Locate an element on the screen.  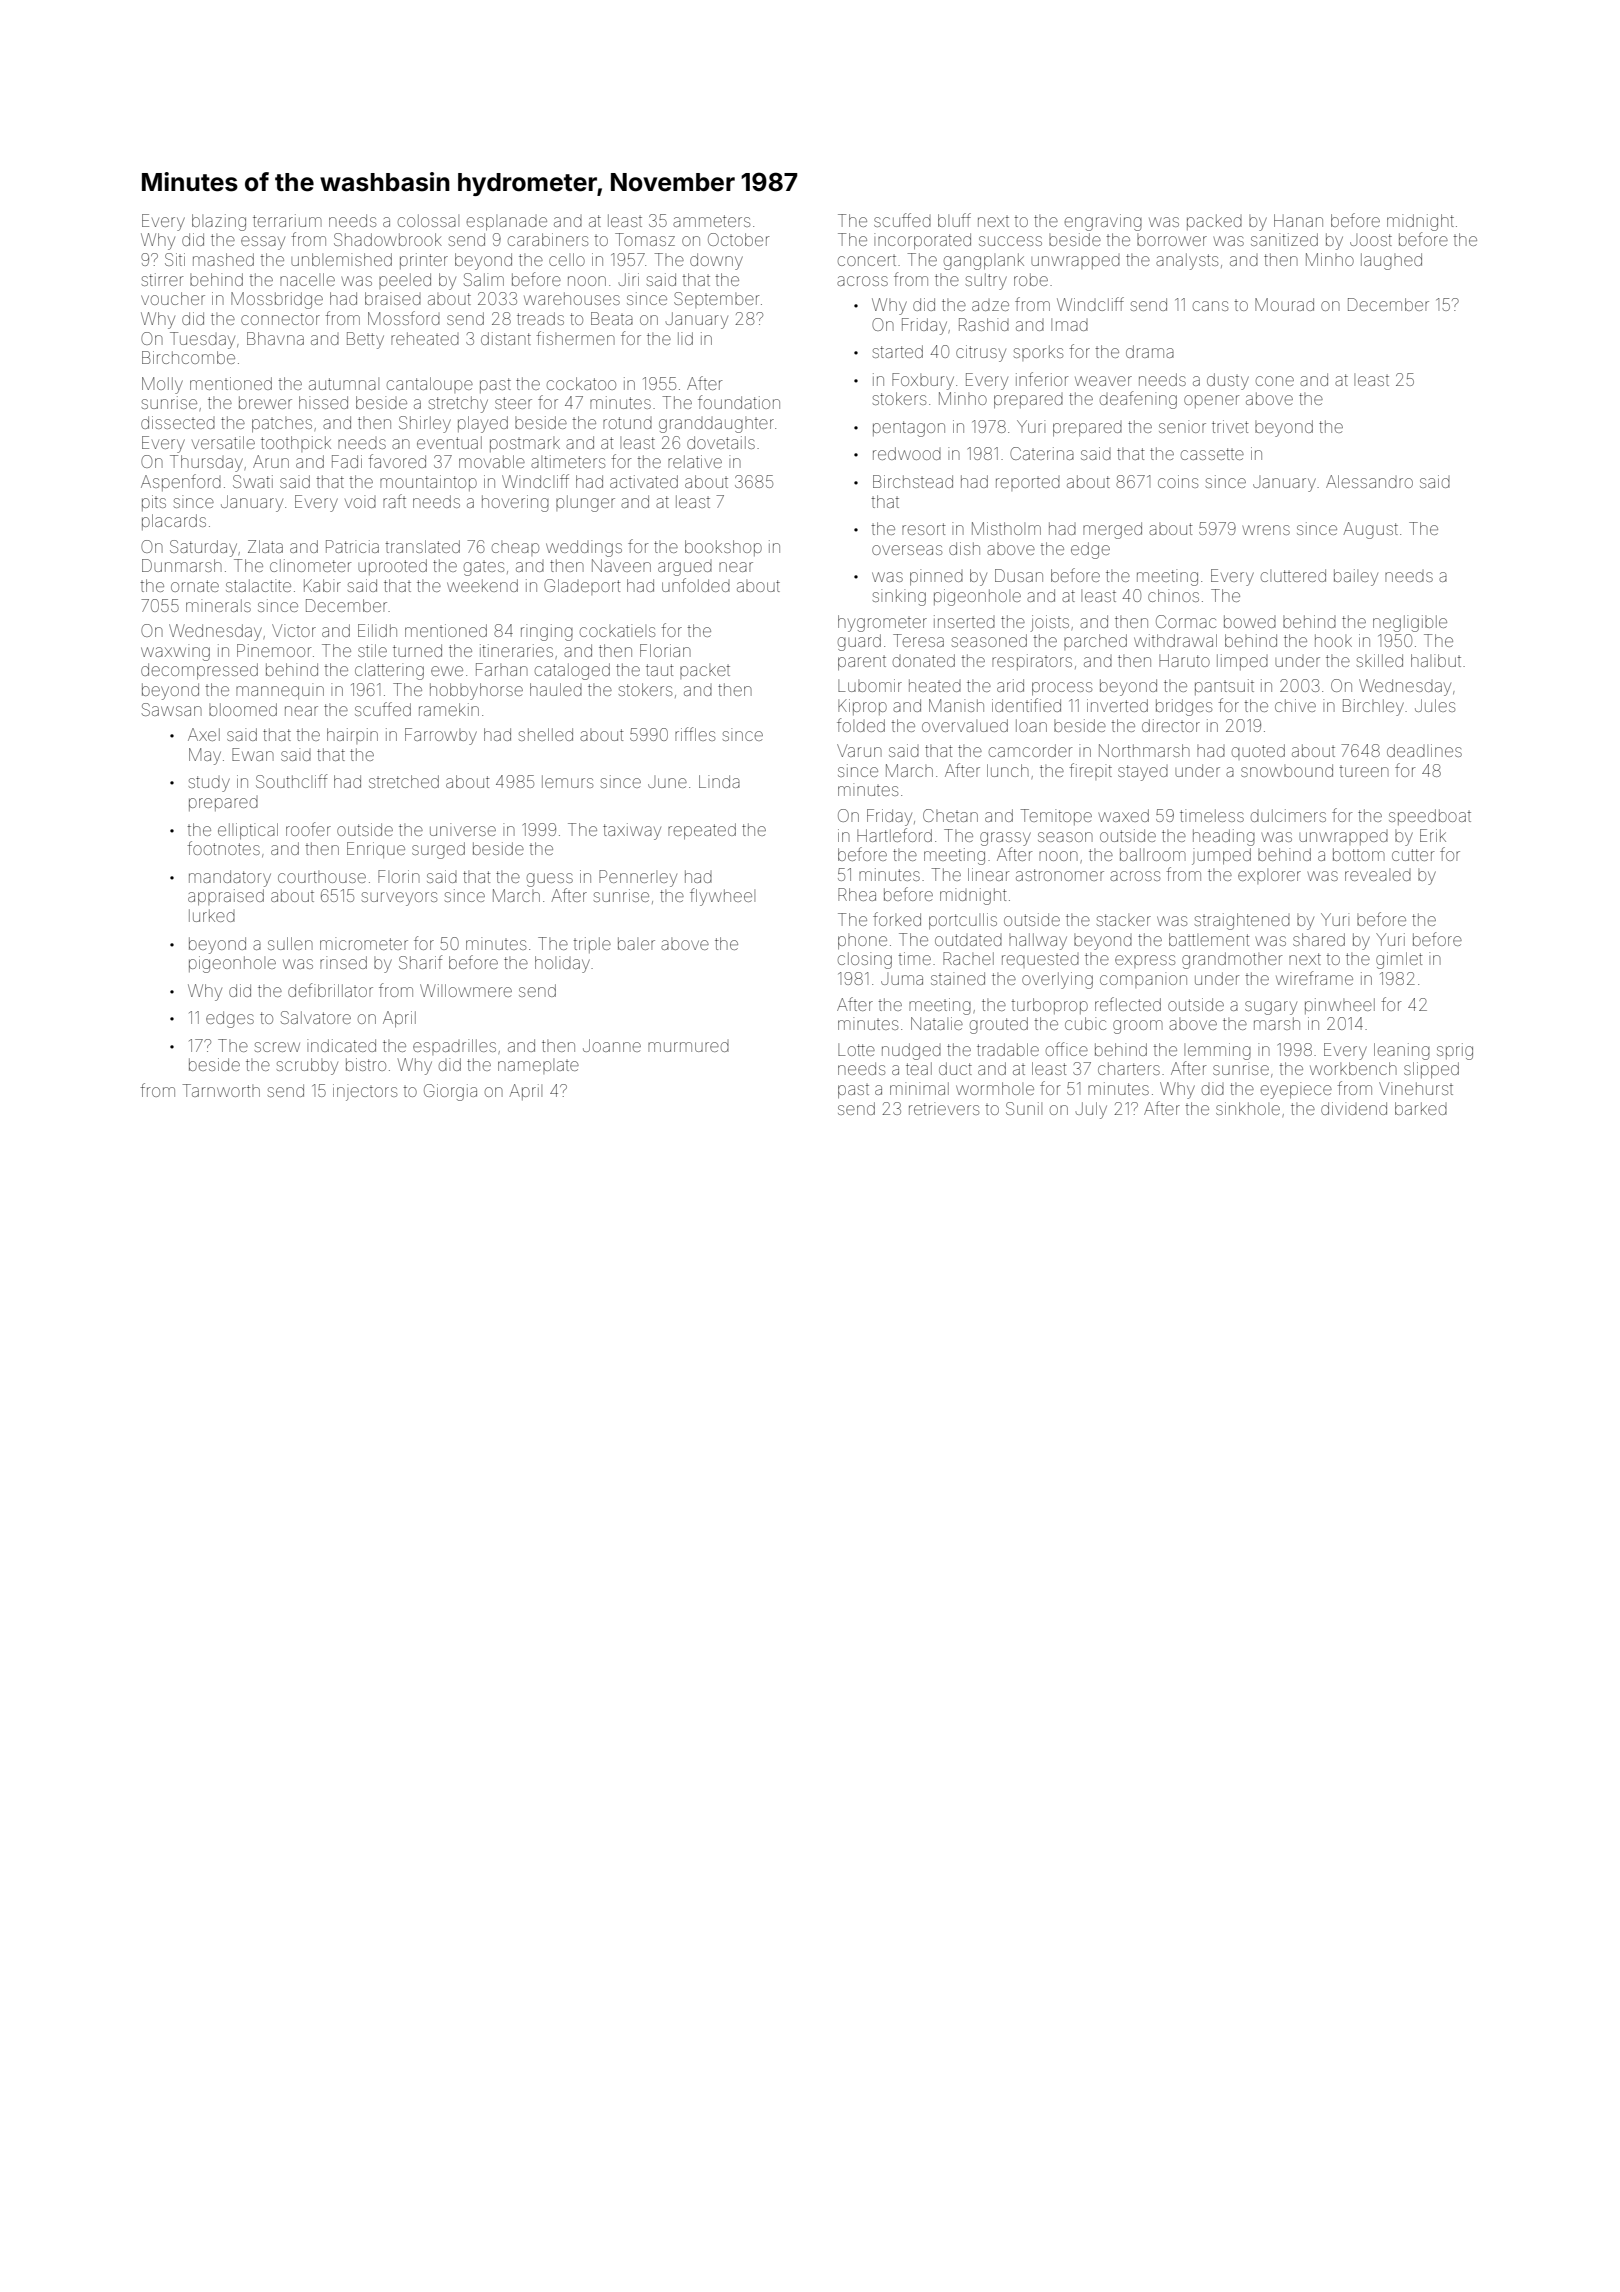
argued is located at coordinates (685, 569).
